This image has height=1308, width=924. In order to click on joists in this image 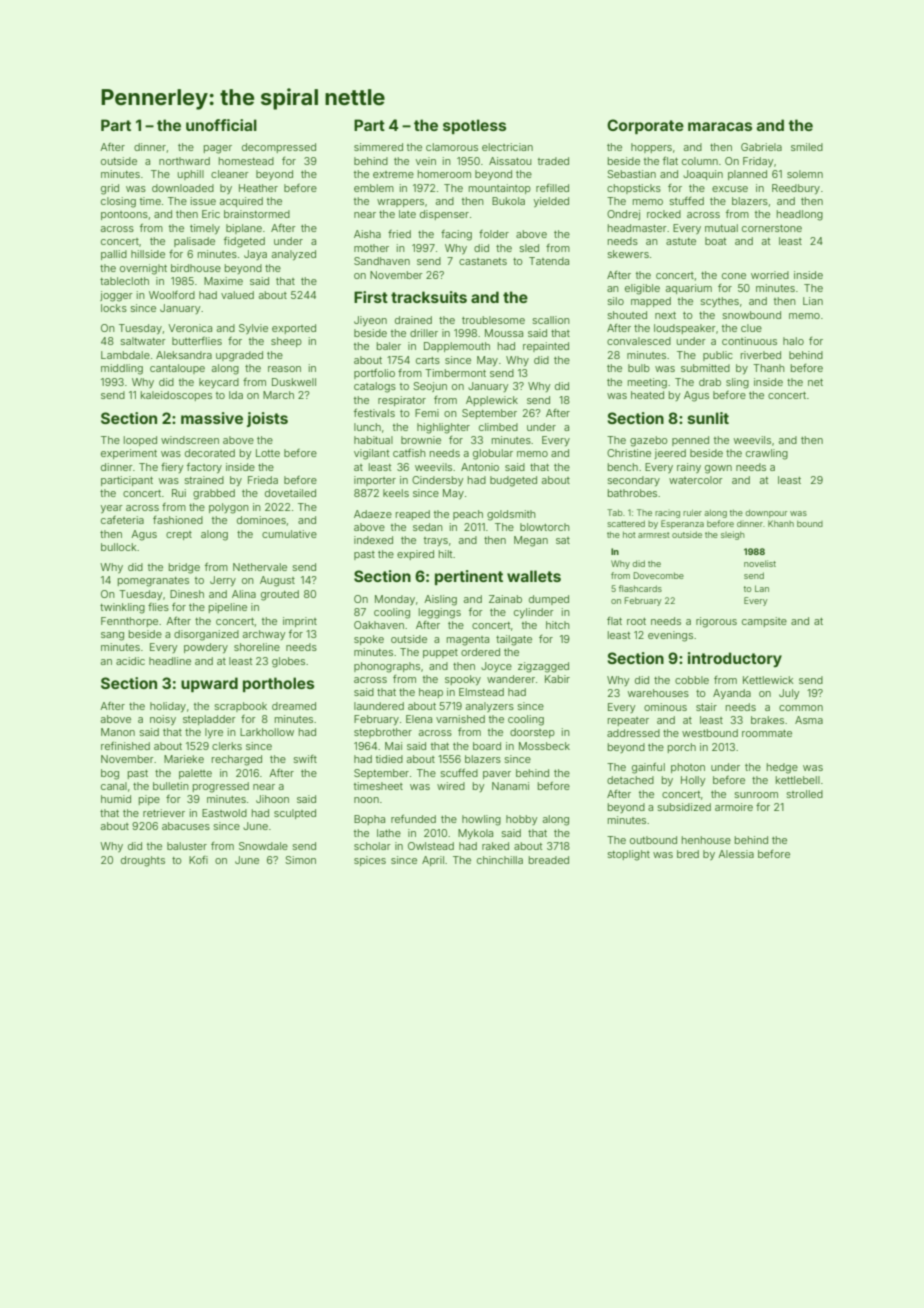, I will do `click(267, 419)`.
